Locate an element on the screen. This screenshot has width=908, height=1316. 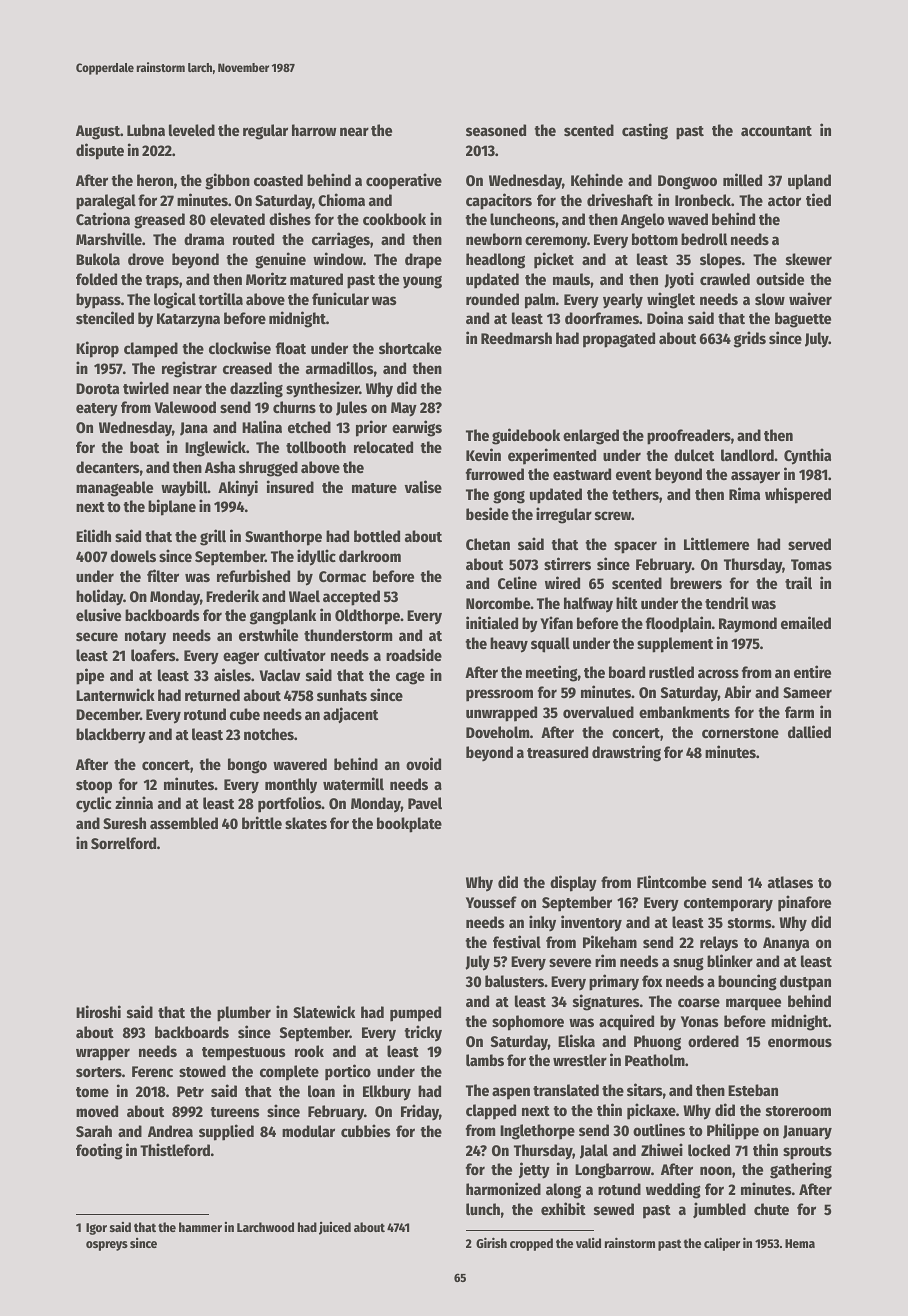
Pavel is located at coordinates (425, 803).
